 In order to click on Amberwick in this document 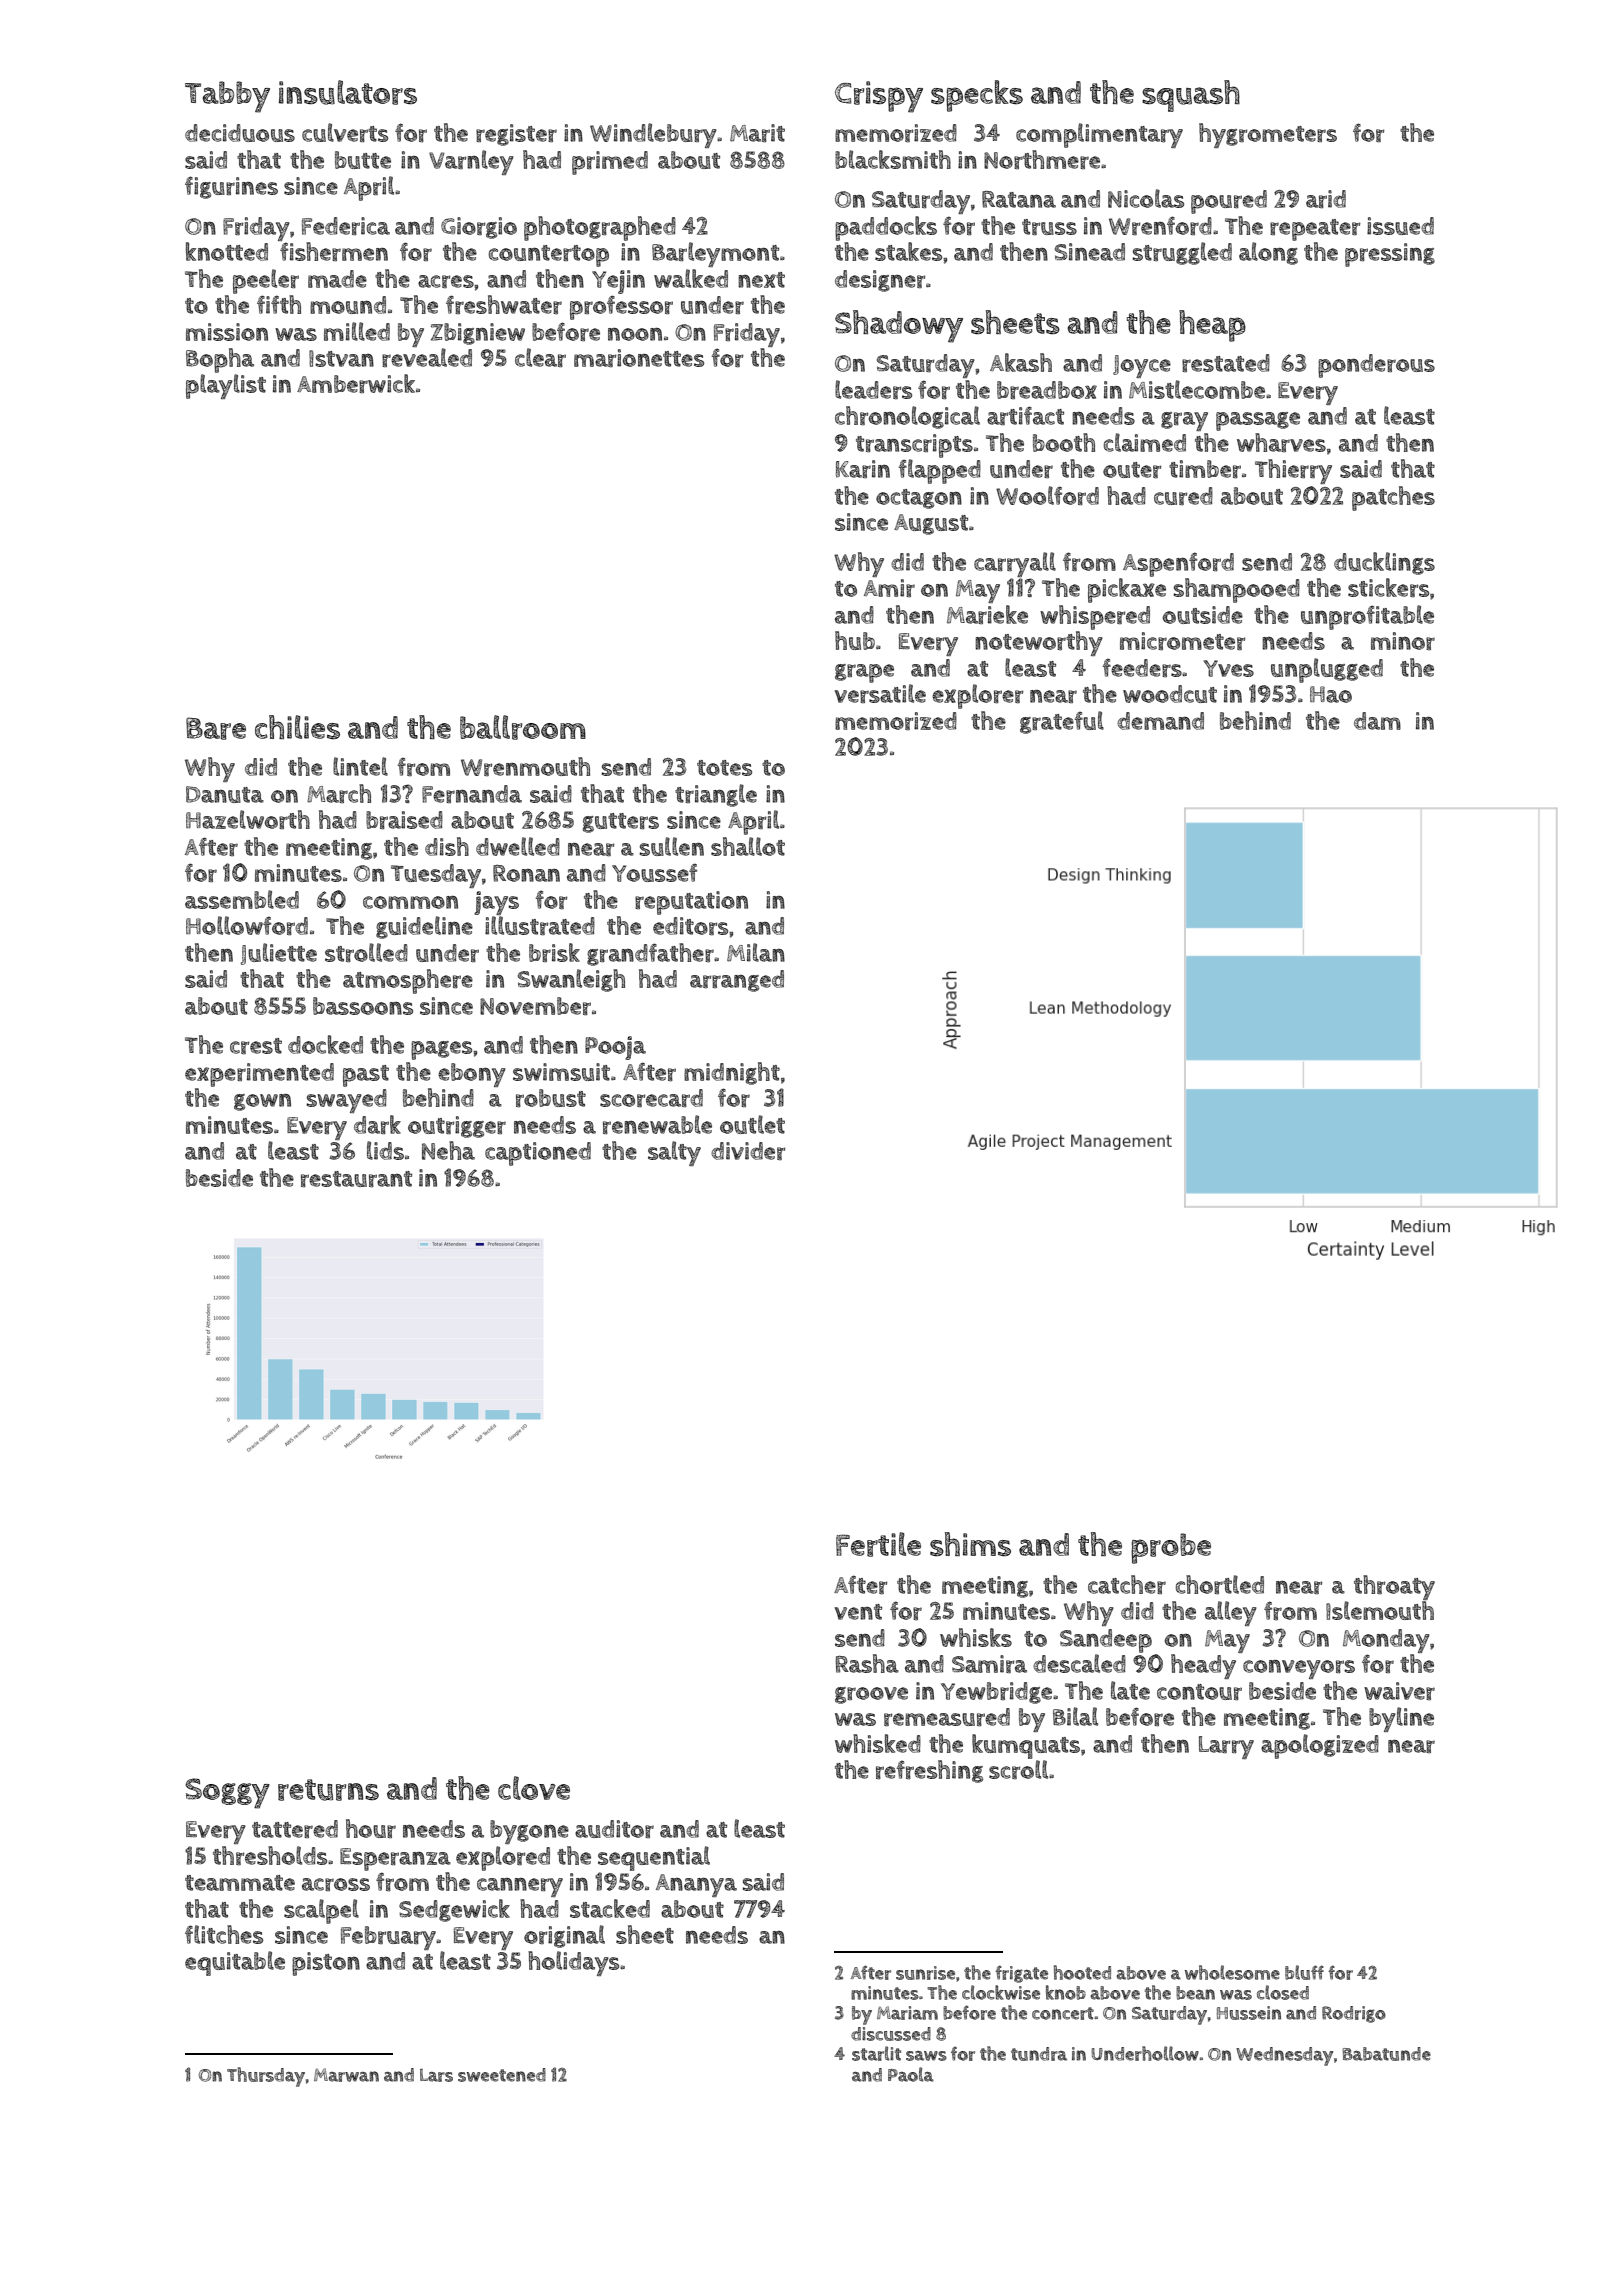, I will do `click(356, 383)`.
